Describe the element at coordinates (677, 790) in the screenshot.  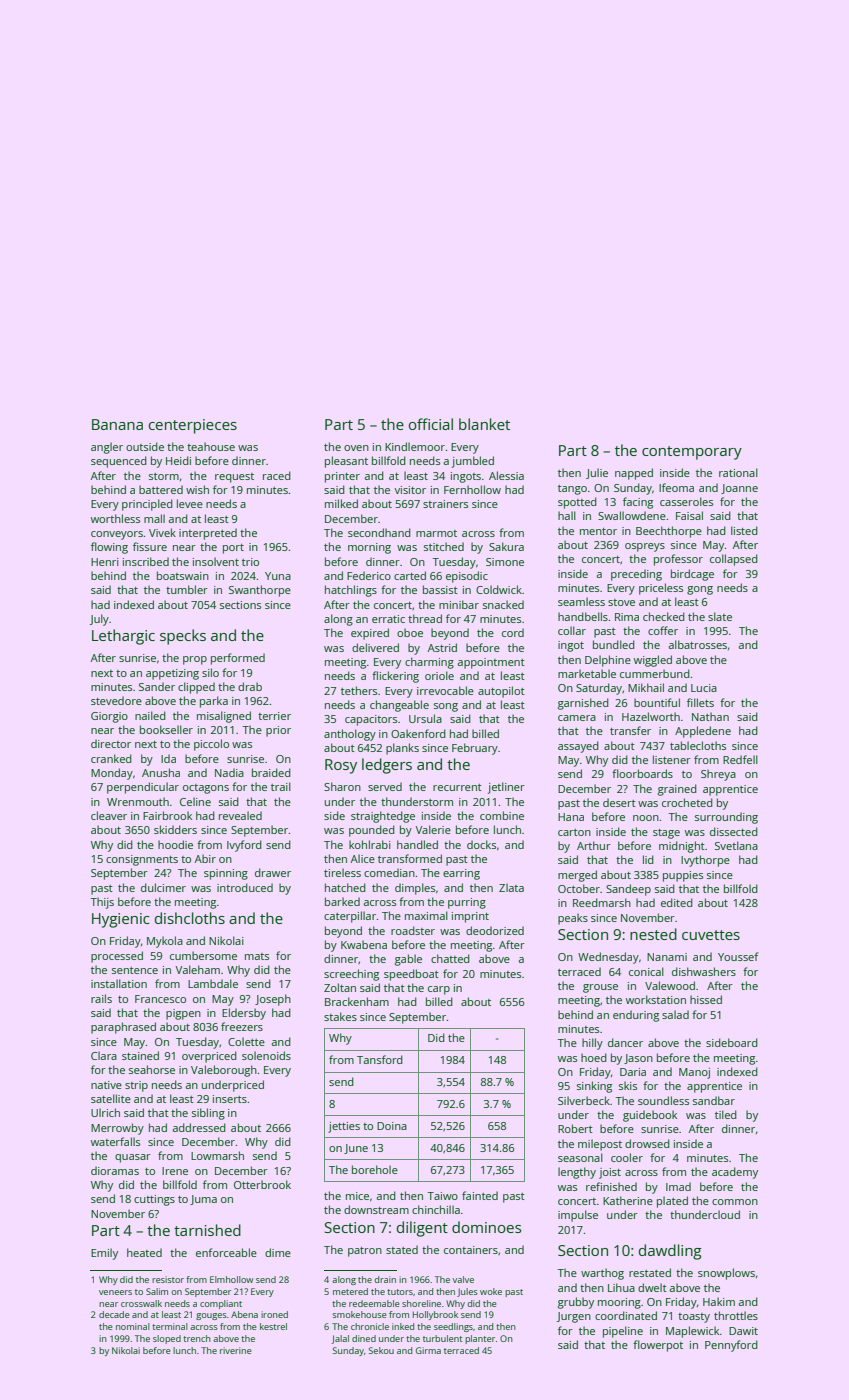
I see `grained` at that location.
